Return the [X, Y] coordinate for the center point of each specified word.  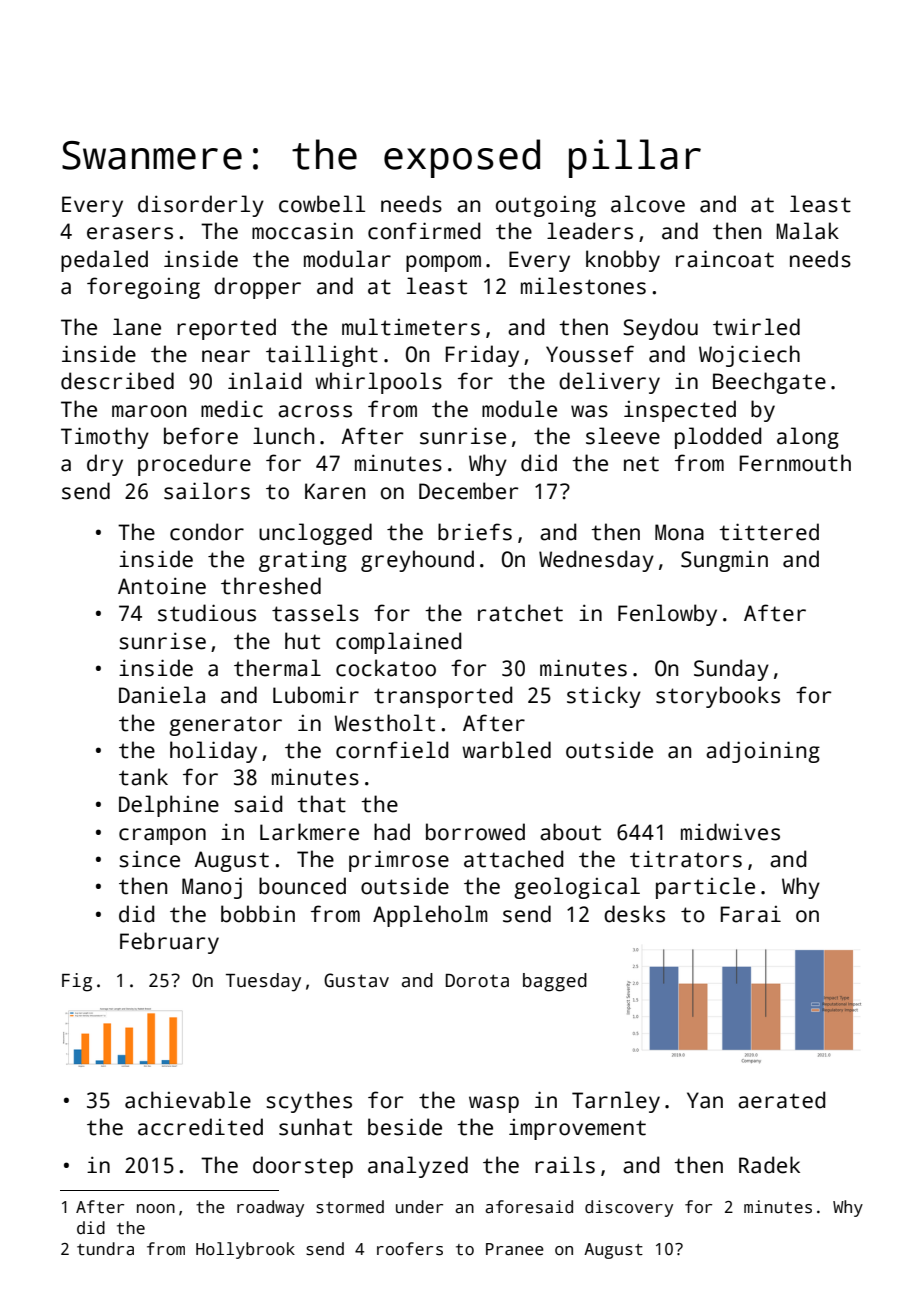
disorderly [201, 206]
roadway [270, 1208]
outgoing [546, 206]
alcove [648, 204]
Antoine [162, 586]
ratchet [520, 613]
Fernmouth [795, 463]
